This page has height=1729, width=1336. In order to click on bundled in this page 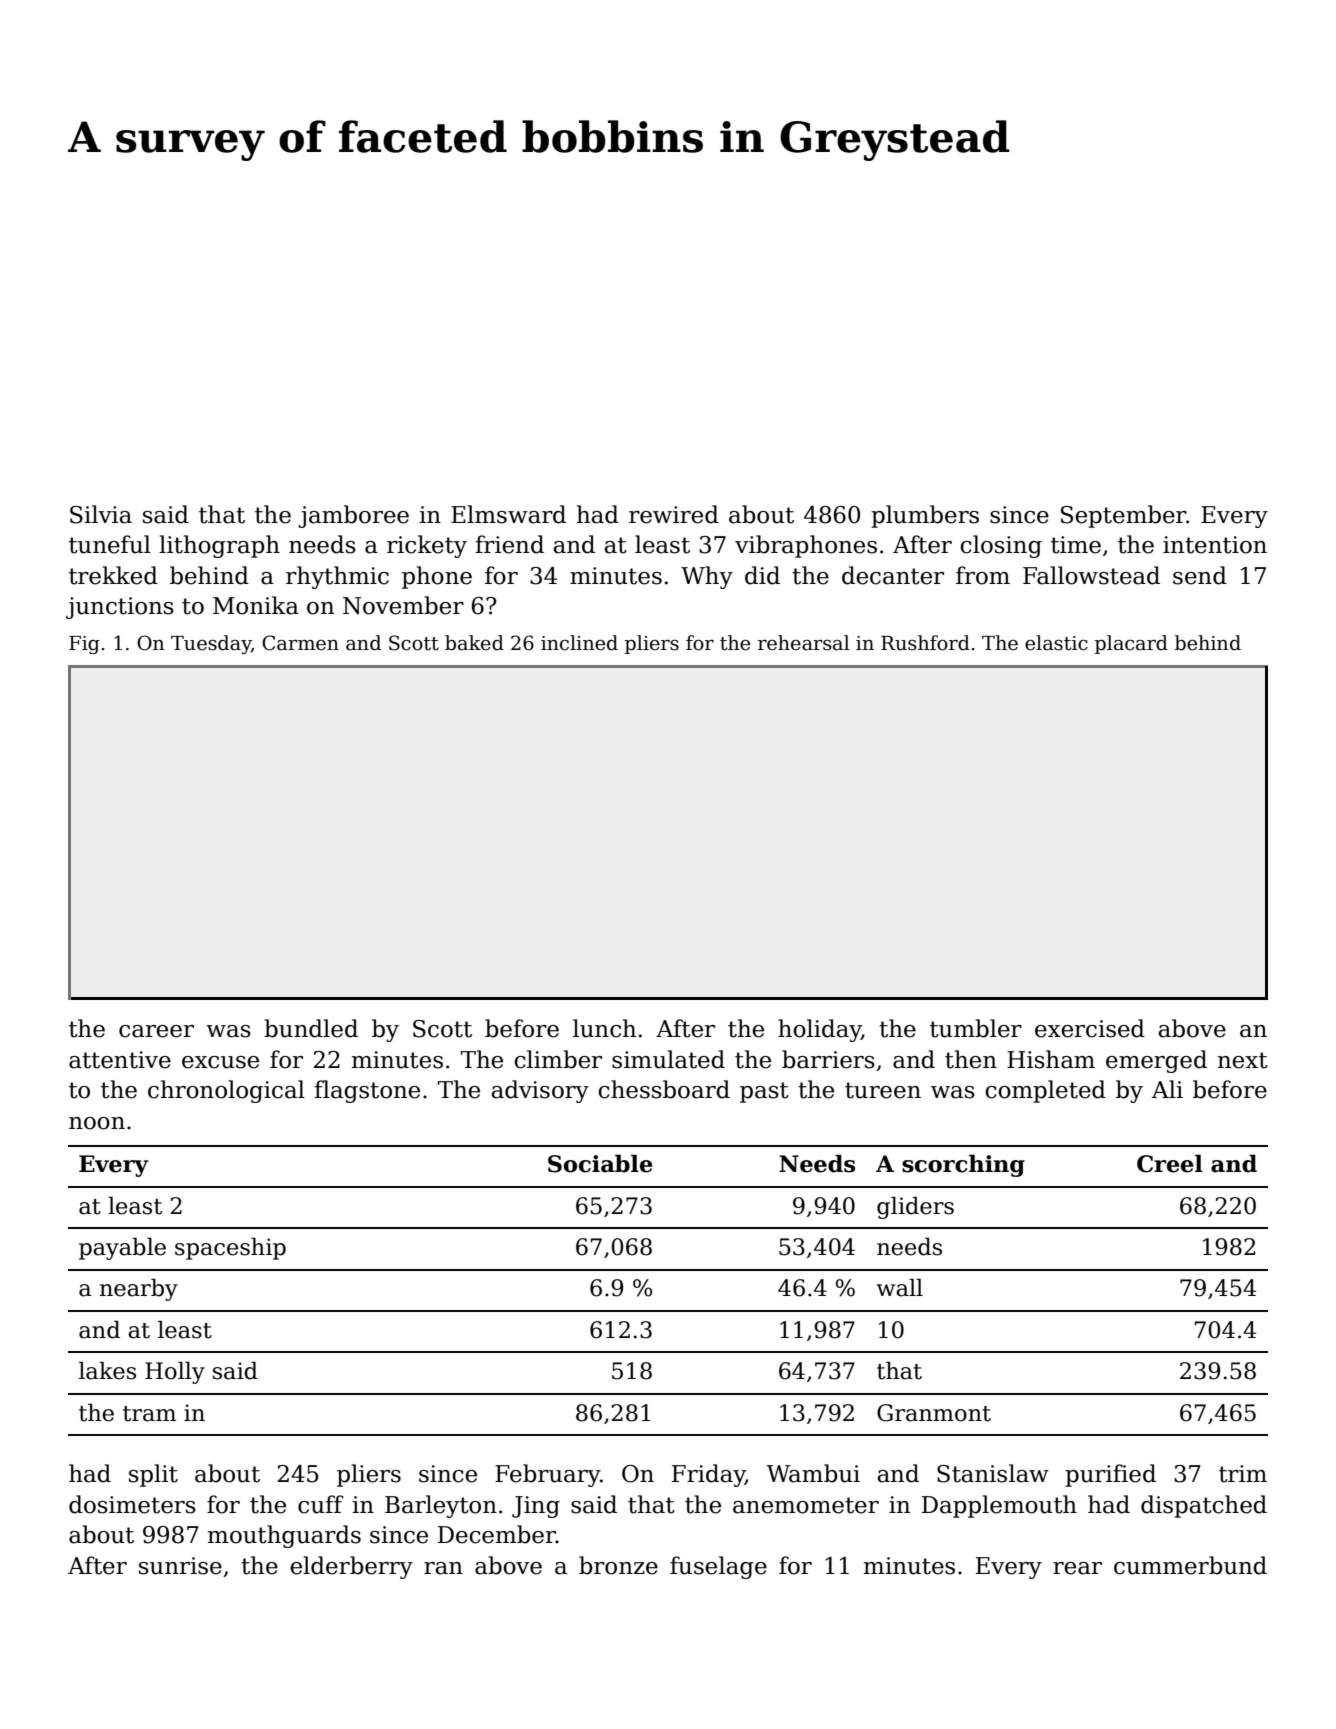, I will do `click(311, 1028)`.
